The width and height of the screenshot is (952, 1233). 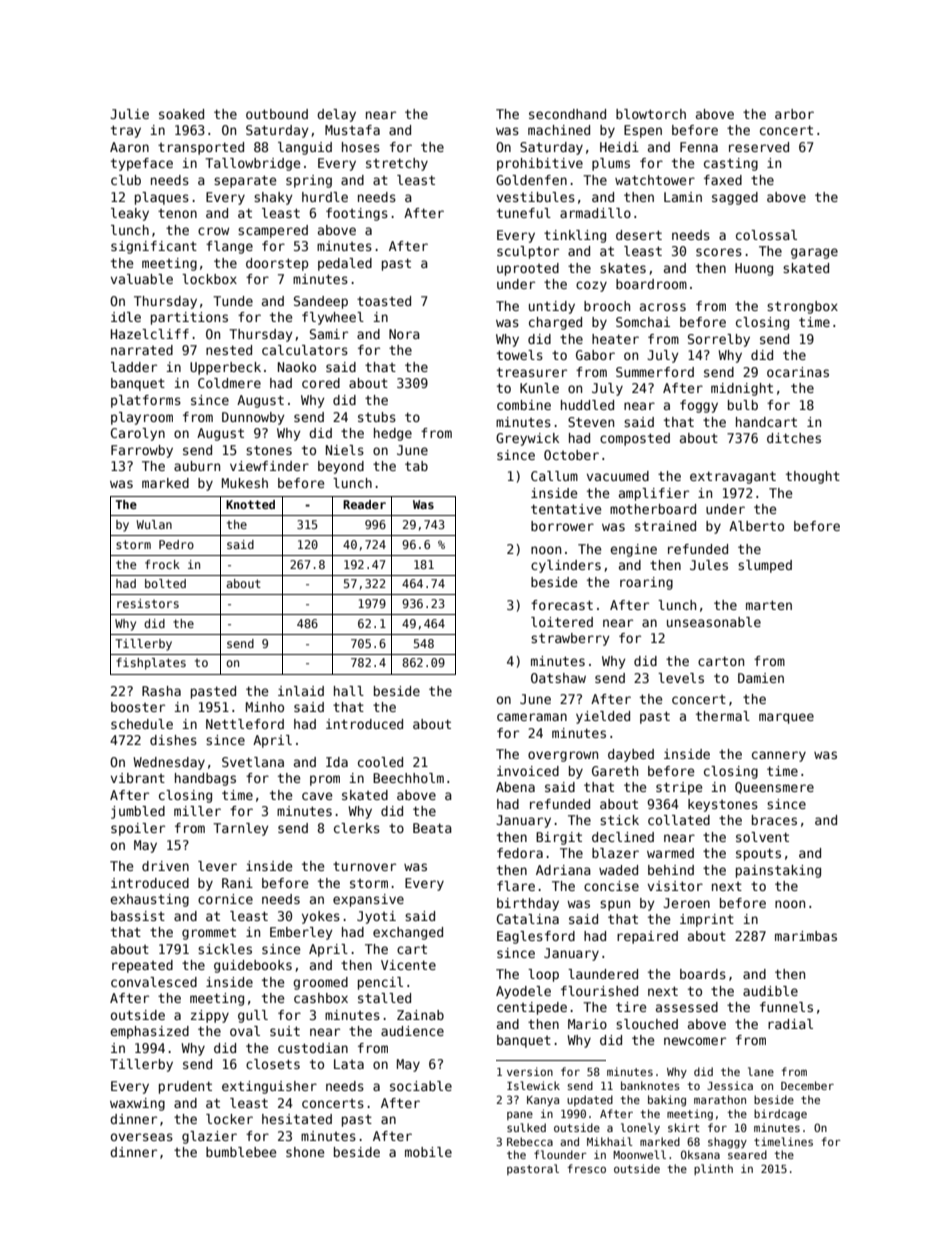 What do you see at coordinates (651, 114) in the screenshot?
I see `blowtorch` at bounding box center [651, 114].
